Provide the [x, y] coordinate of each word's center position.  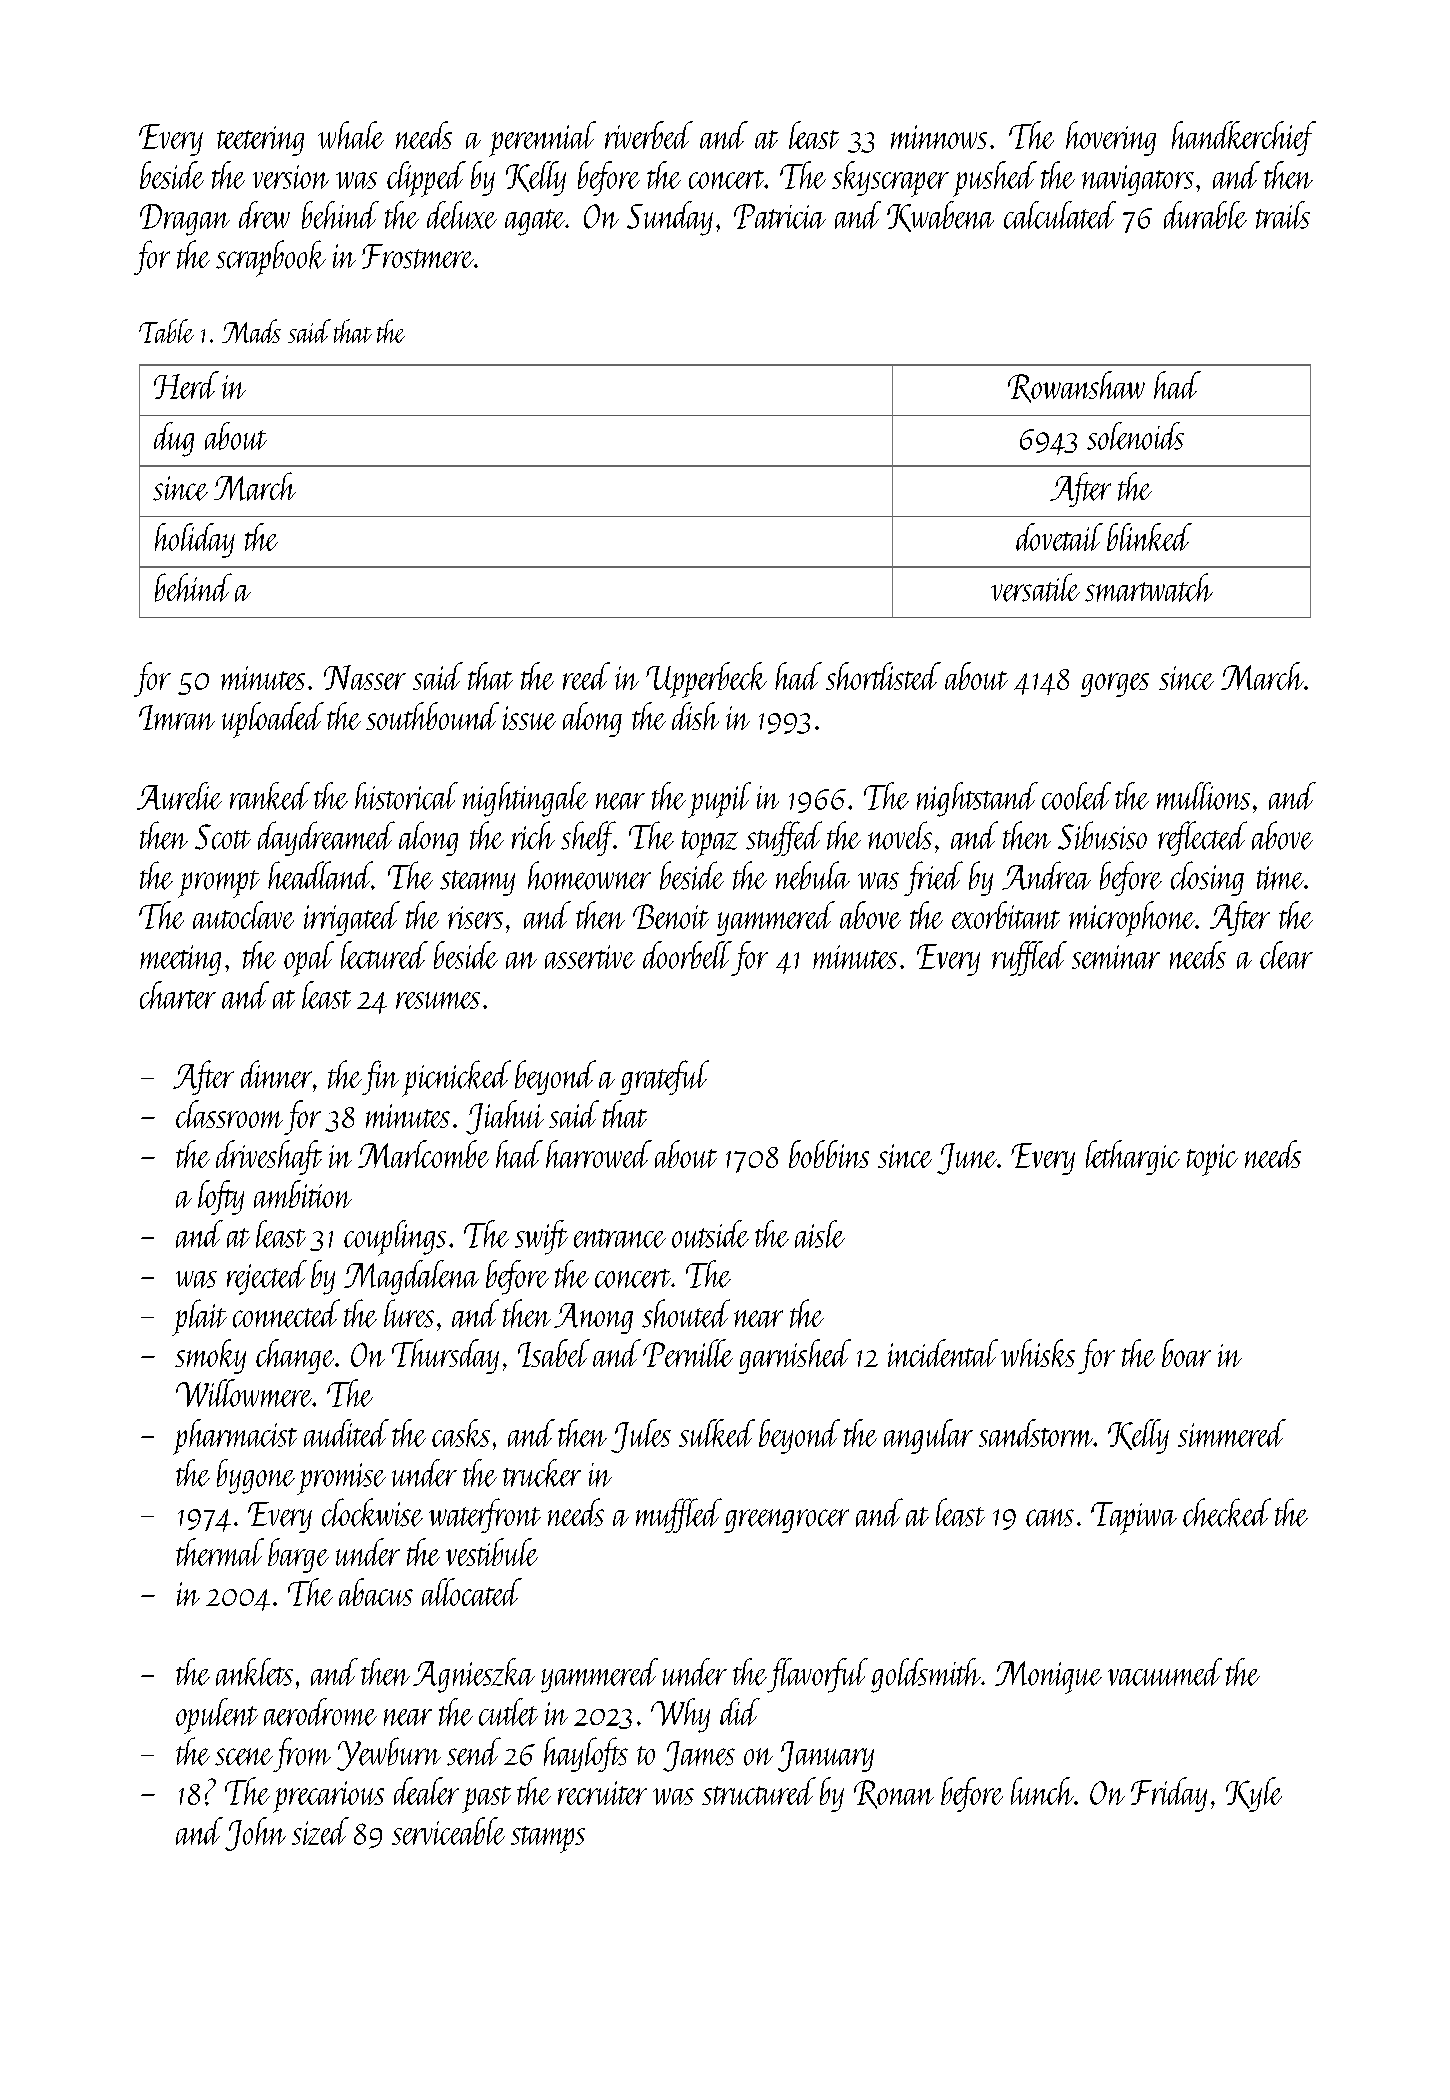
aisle [820, 1234]
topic [1212, 1160]
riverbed [649, 135]
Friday [1169, 1794]
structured [759, 1791]
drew [264, 215]
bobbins [829, 1154]
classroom [229, 1114]
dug [174, 439]
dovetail [1059, 537]
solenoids [1135, 436]
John [255, 1834]
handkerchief [1244, 138]
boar [1186, 1353]
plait [199, 1317]
